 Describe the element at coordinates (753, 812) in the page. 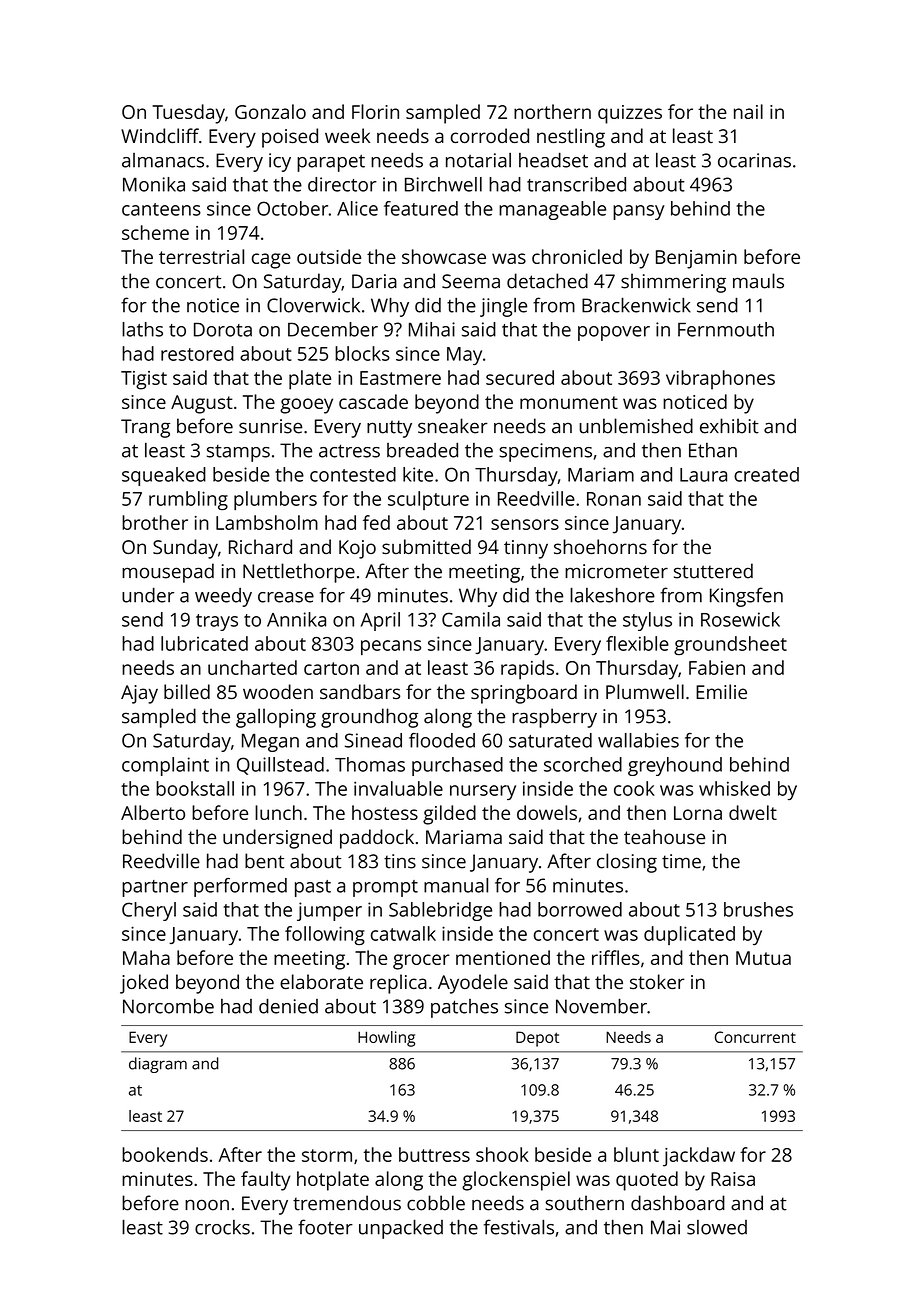

I see `dwelt` at that location.
